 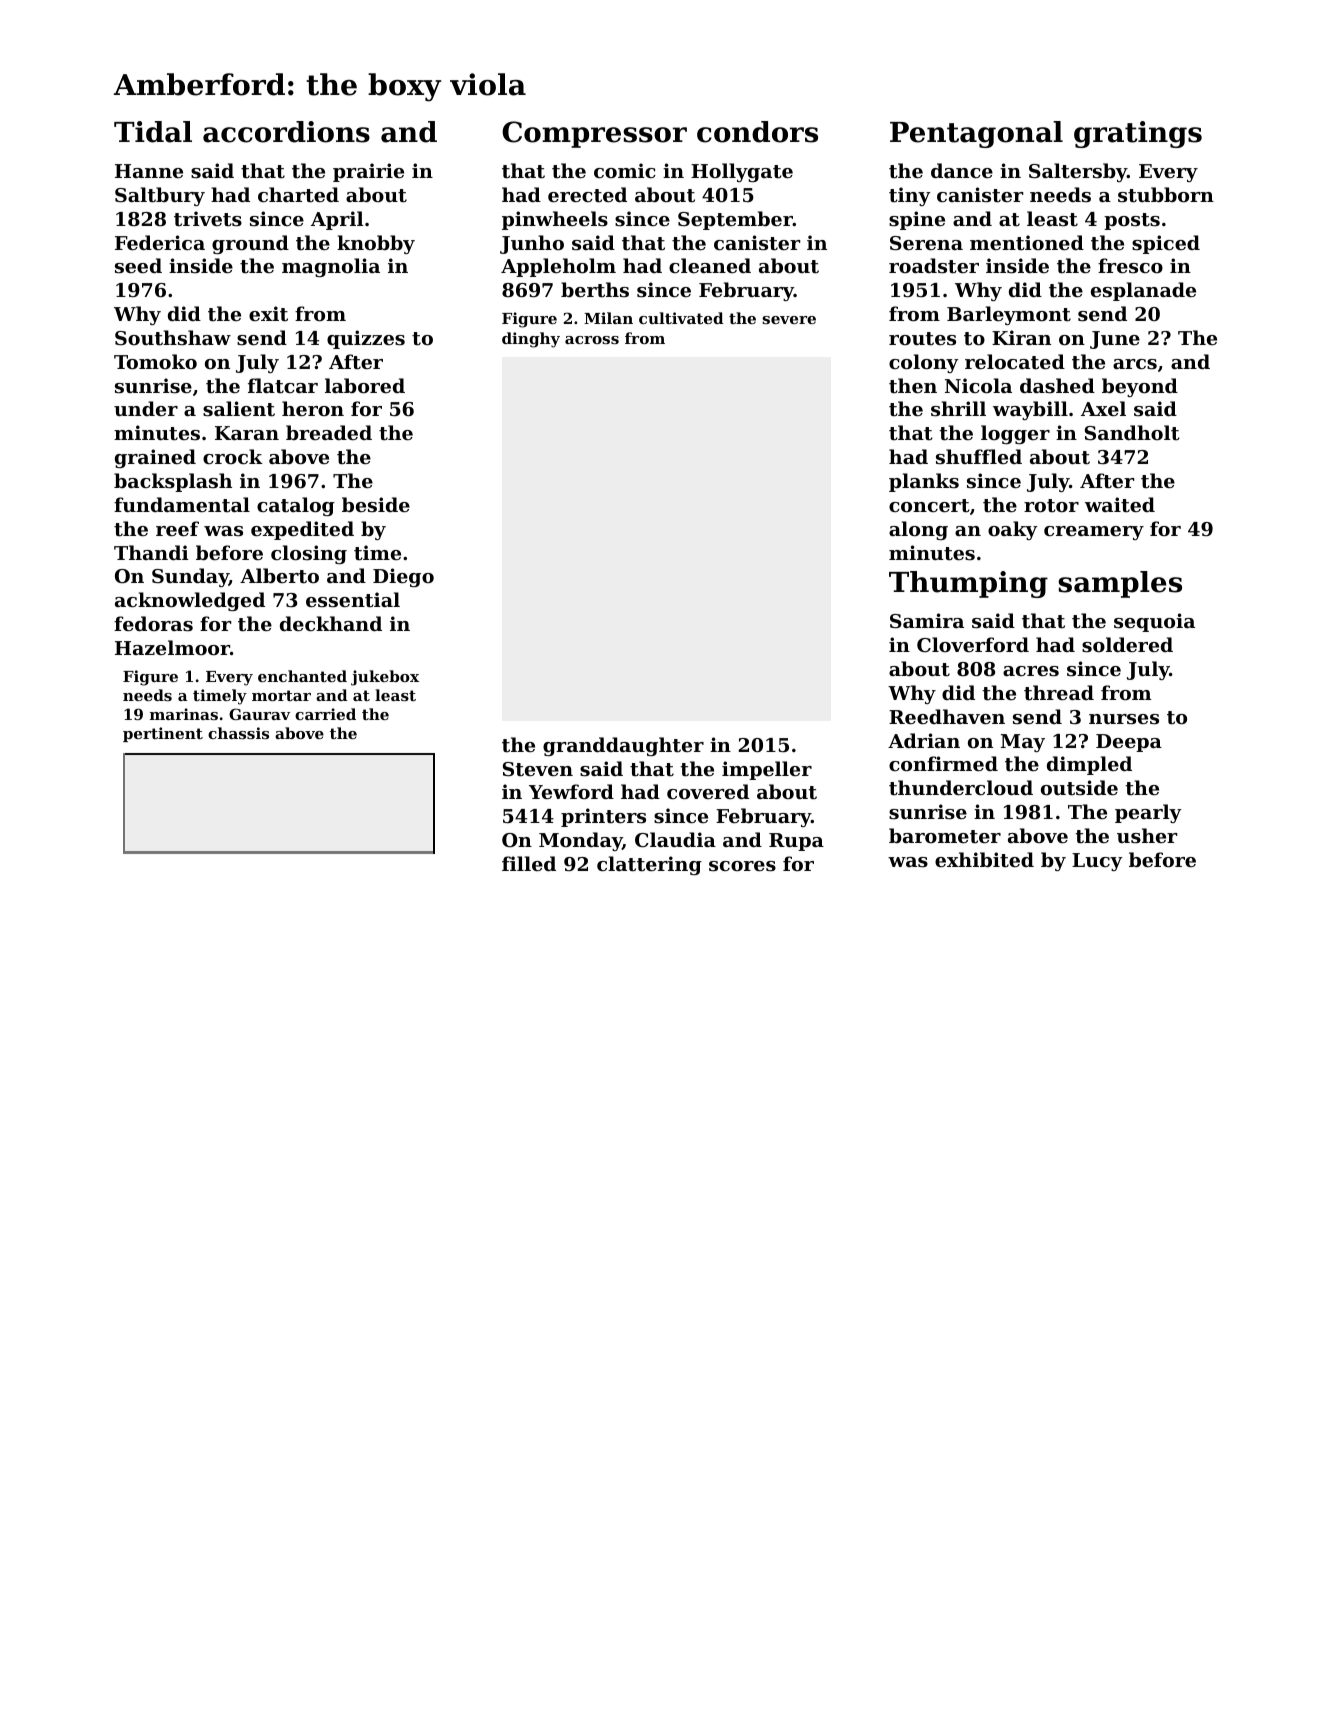 I want to click on waited, so click(x=1120, y=505).
